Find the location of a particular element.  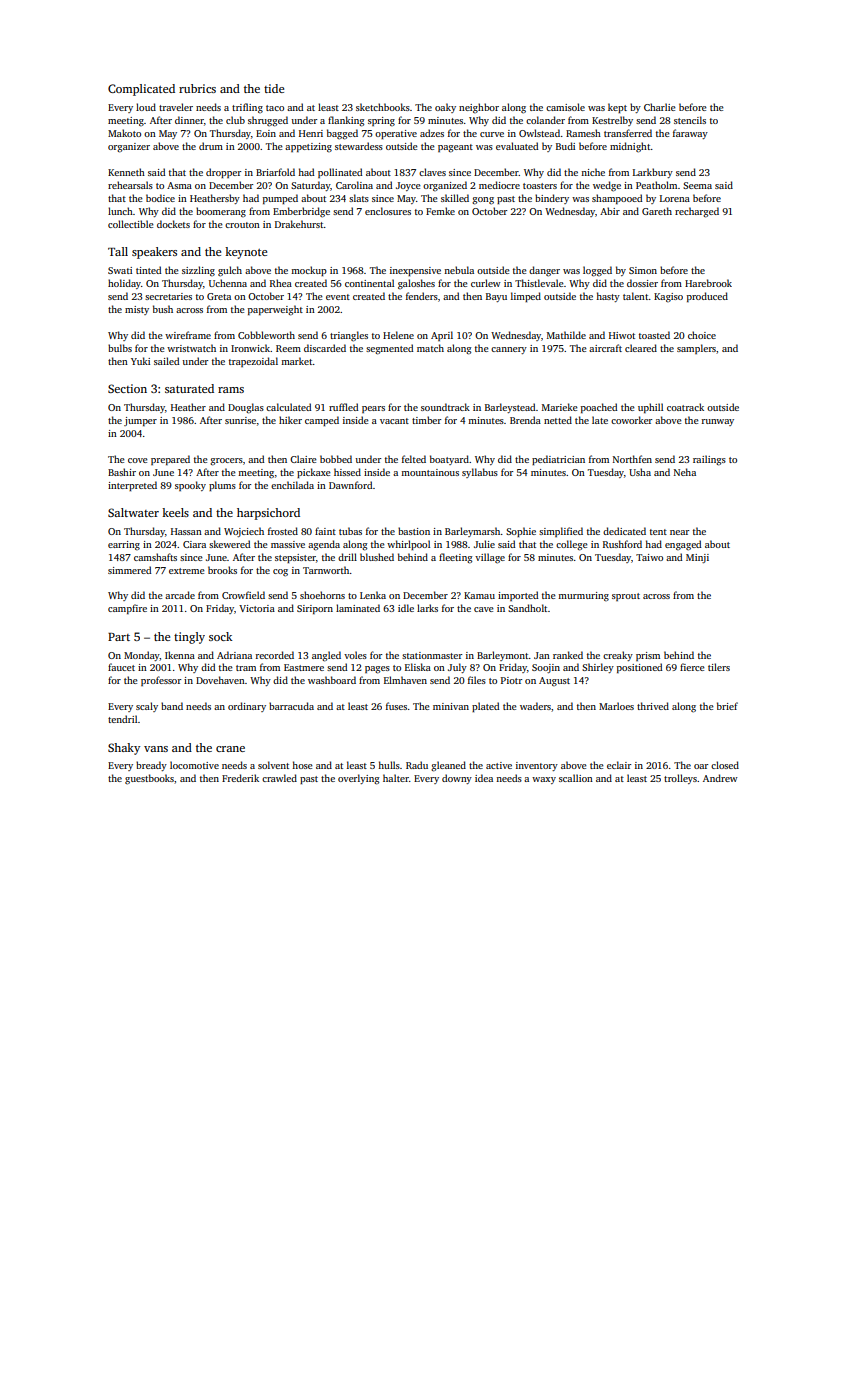

trapezoidal is located at coordinates (253, 362).
